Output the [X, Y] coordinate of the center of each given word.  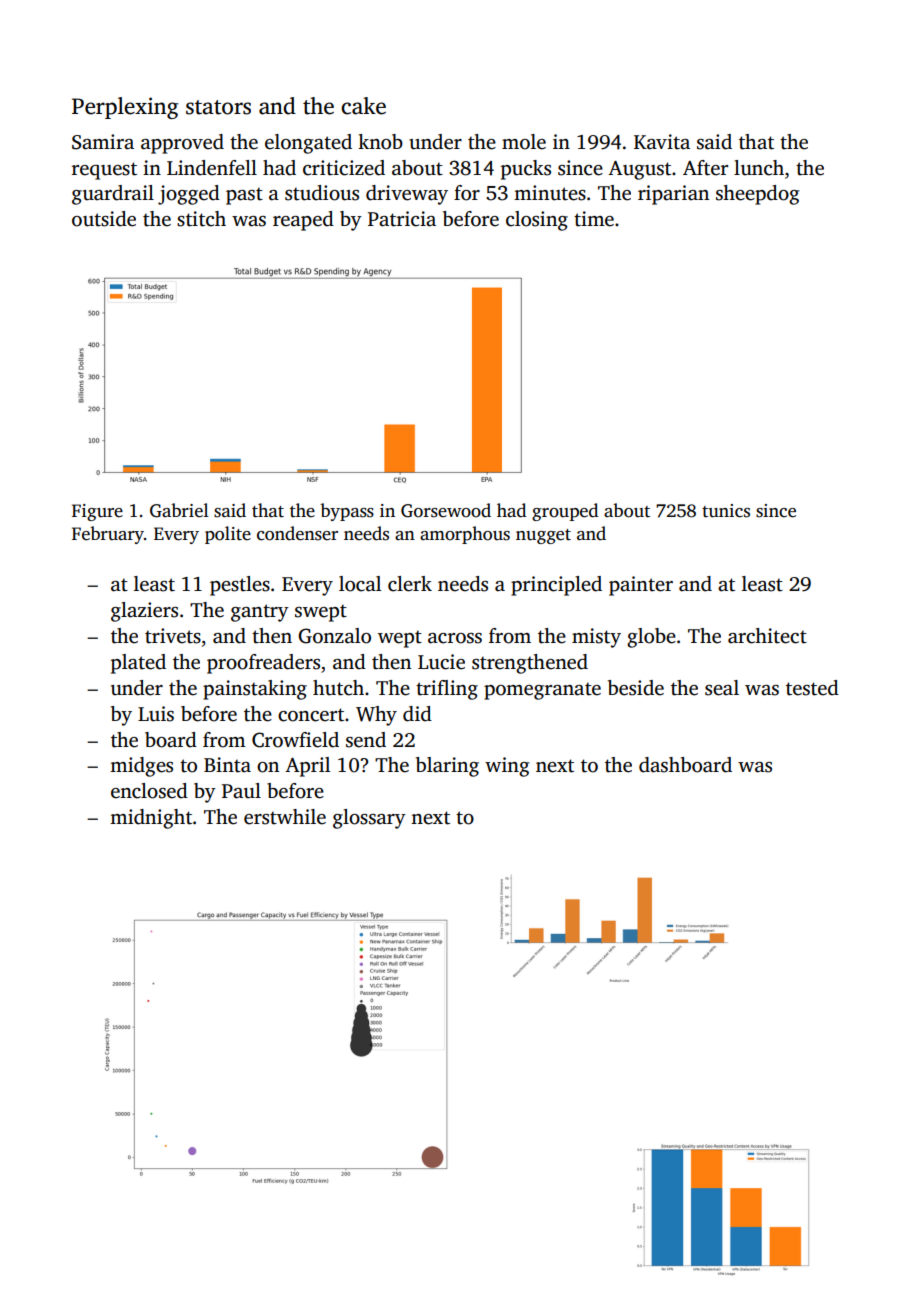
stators [218, 107]
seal [722, 688]
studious [322, 193]
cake [363, 106]
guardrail [113, 195]
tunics [726, 511]
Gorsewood [446, 510]
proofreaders [263, 664]
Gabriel [179, 510]
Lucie [441, 662]
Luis [156, 714]
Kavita [662, 142]
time [594, 219]
